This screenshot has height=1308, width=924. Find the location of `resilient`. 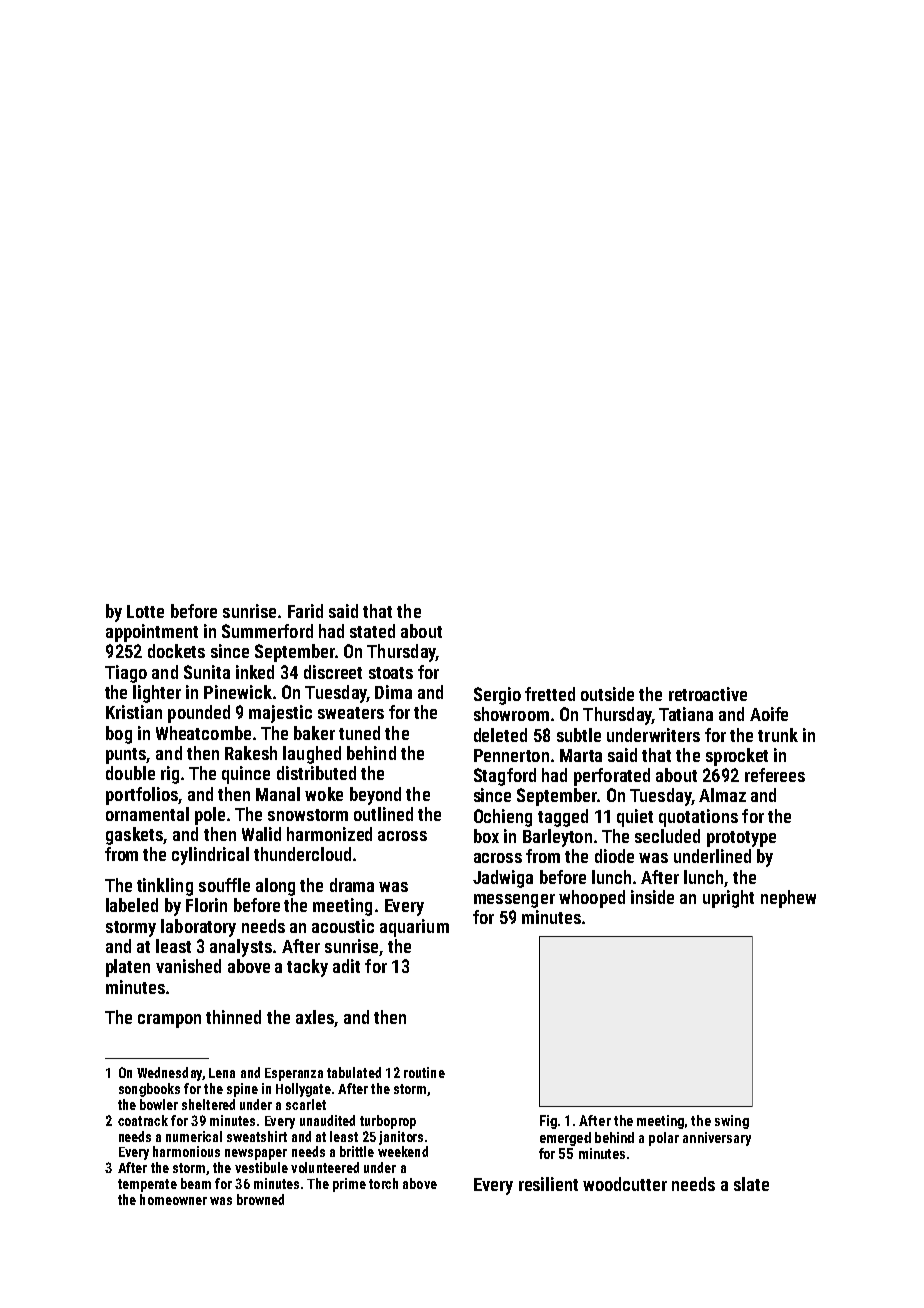

resilient is located at coordinates (548, 1184).
